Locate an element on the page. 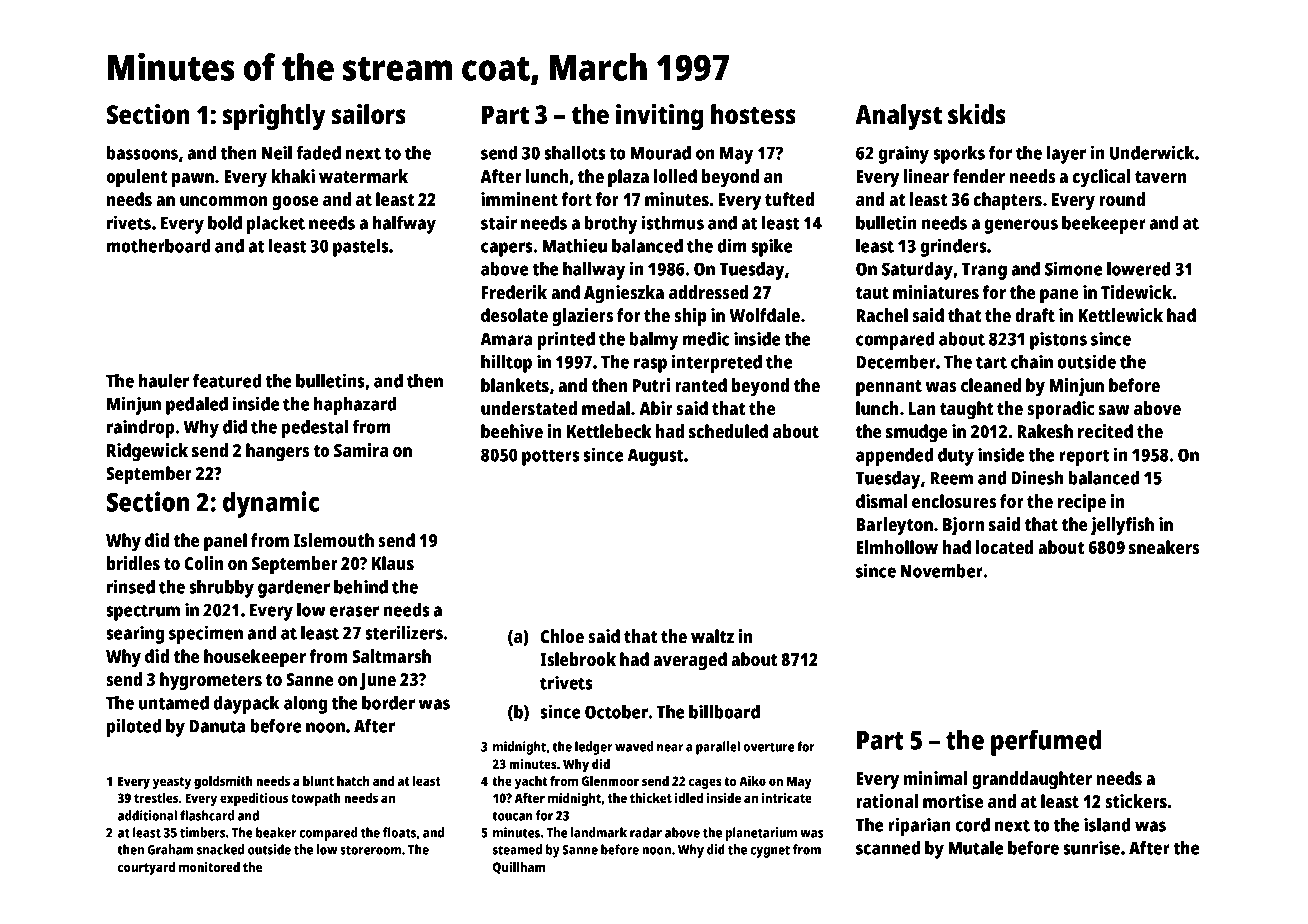 This image has width=1308, height=924. October is located at coordinates (616, 712).
